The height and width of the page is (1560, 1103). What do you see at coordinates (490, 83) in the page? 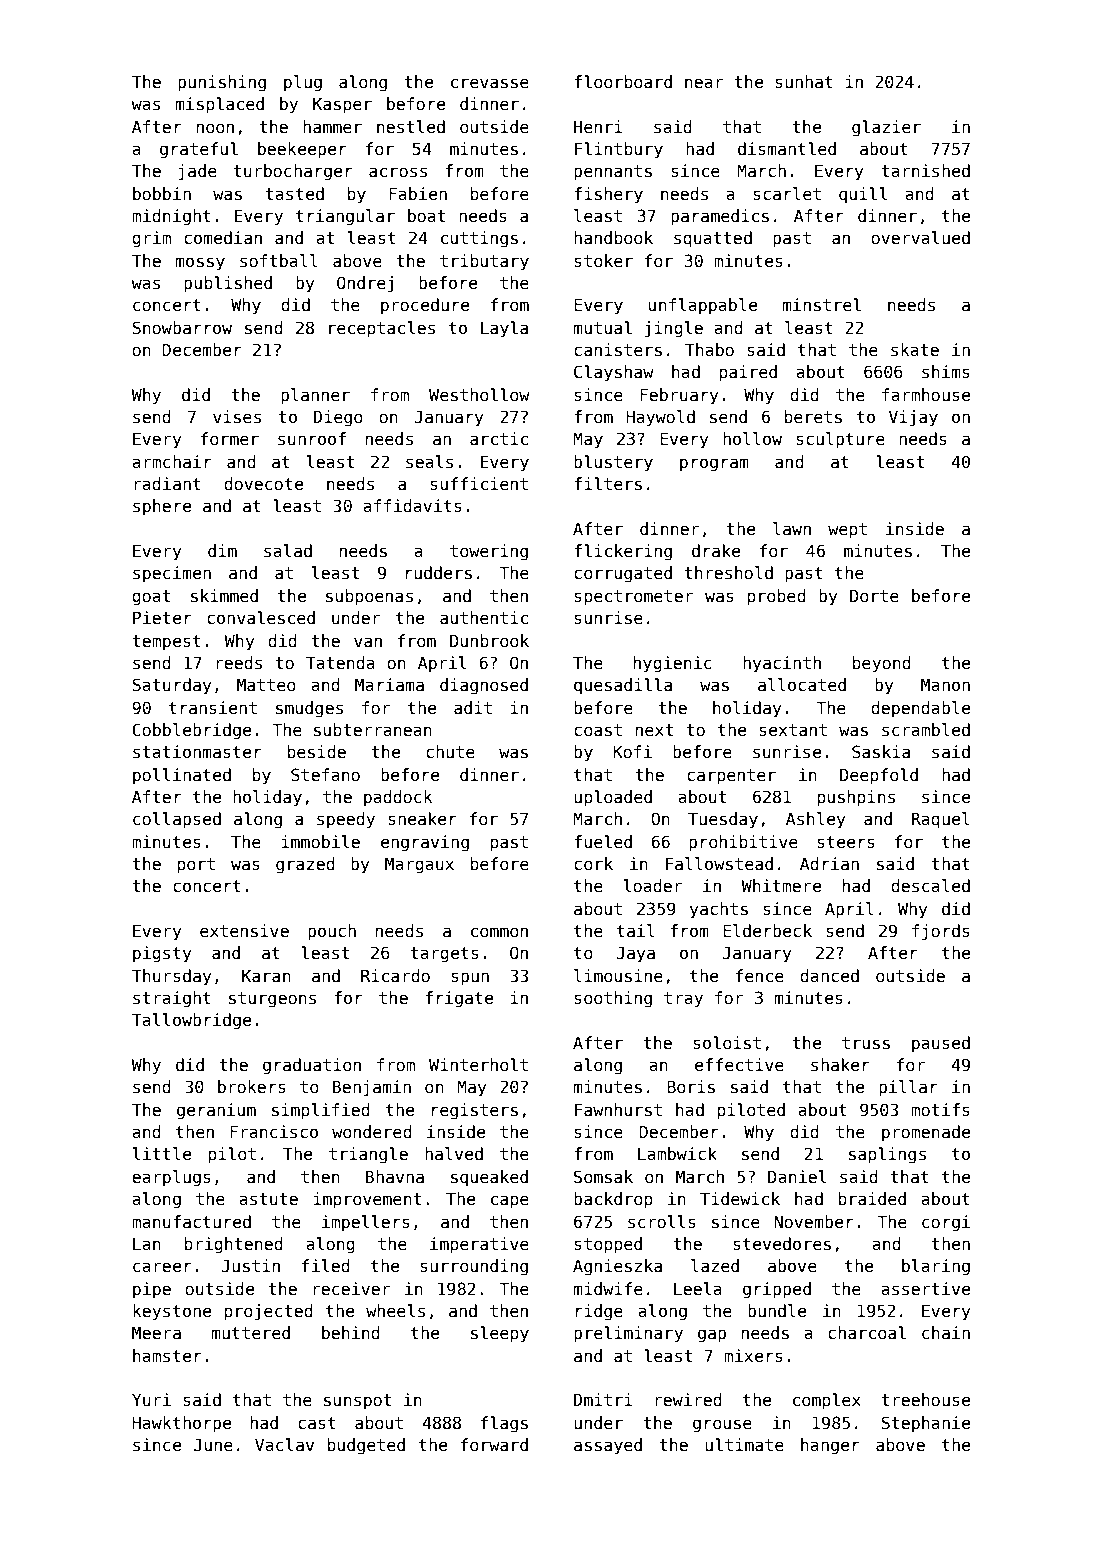
I see `crevasse` at bounding box center [490, 83].
